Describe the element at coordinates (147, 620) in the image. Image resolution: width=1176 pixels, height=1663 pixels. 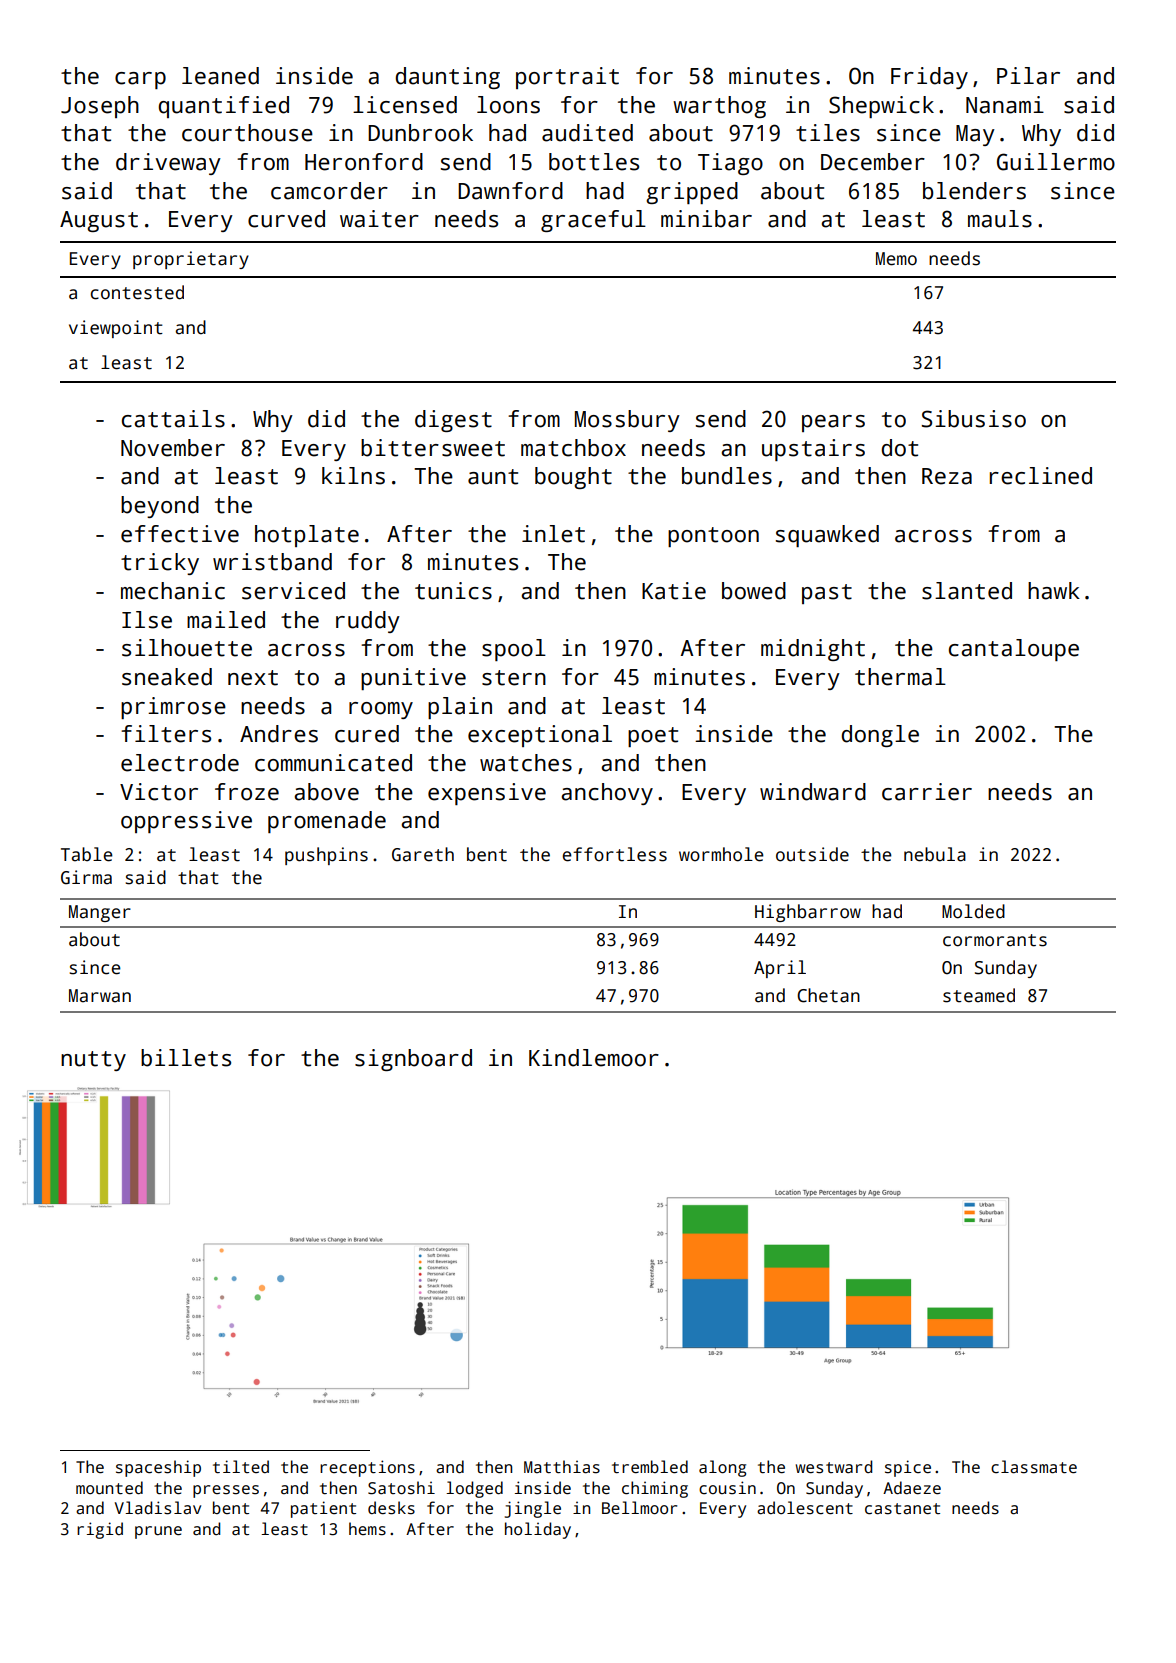
I see `Ilse` at that location.
